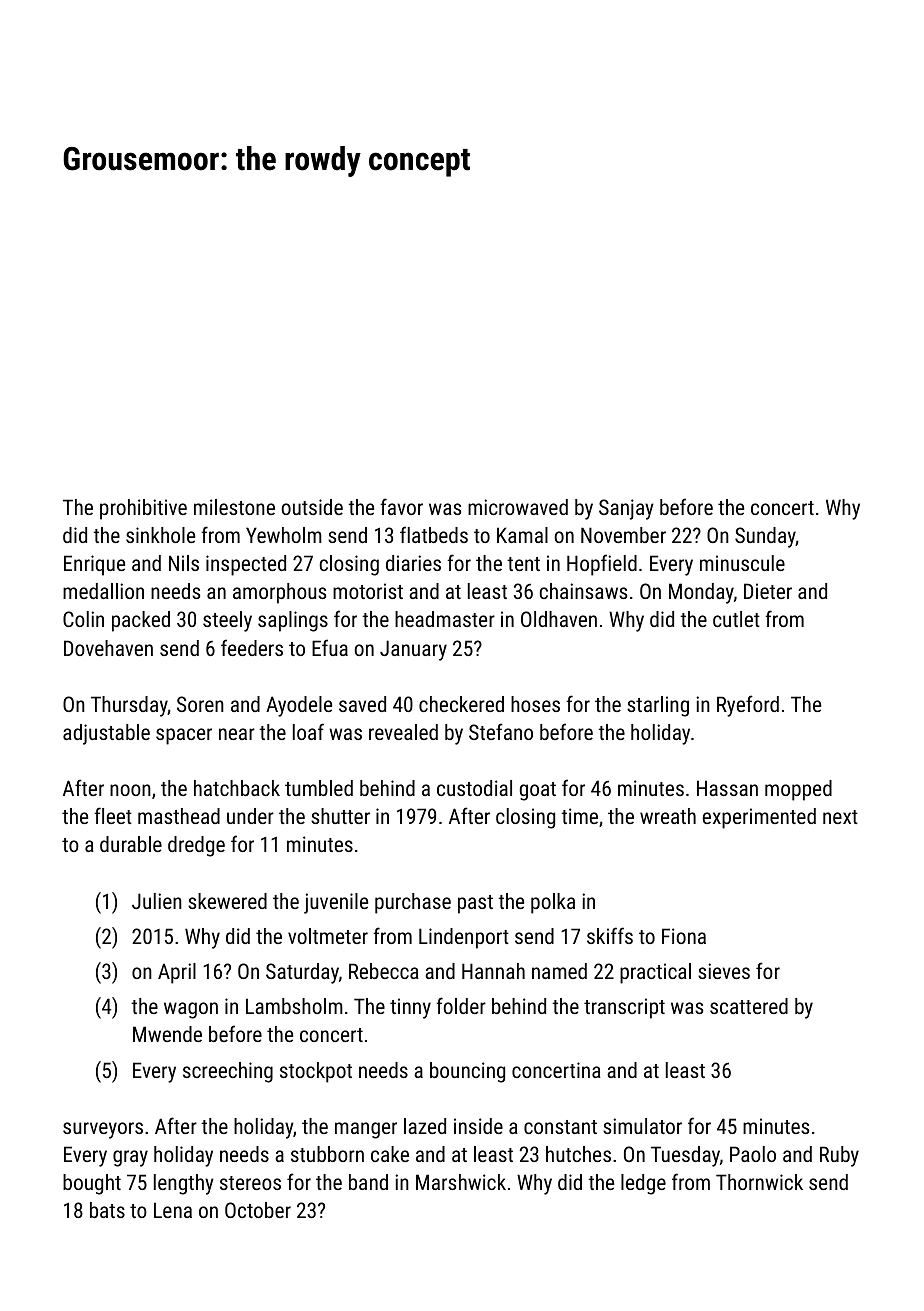 The height and width of the document is (1311, 924). Describe the element at coordinates (624, 1008) in the document. I see `transcript` at that location.
